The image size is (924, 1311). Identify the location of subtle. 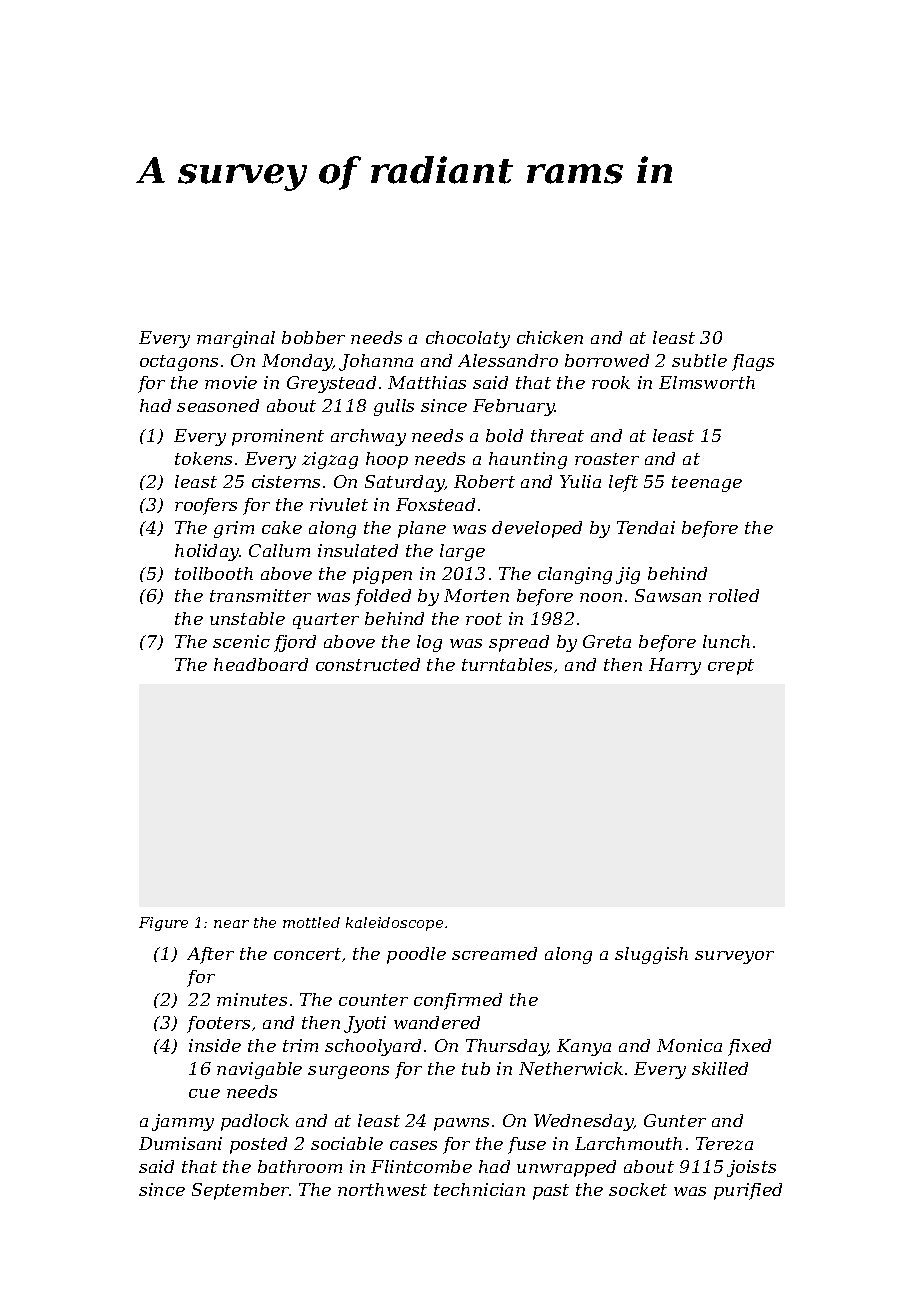
(699, 360).
